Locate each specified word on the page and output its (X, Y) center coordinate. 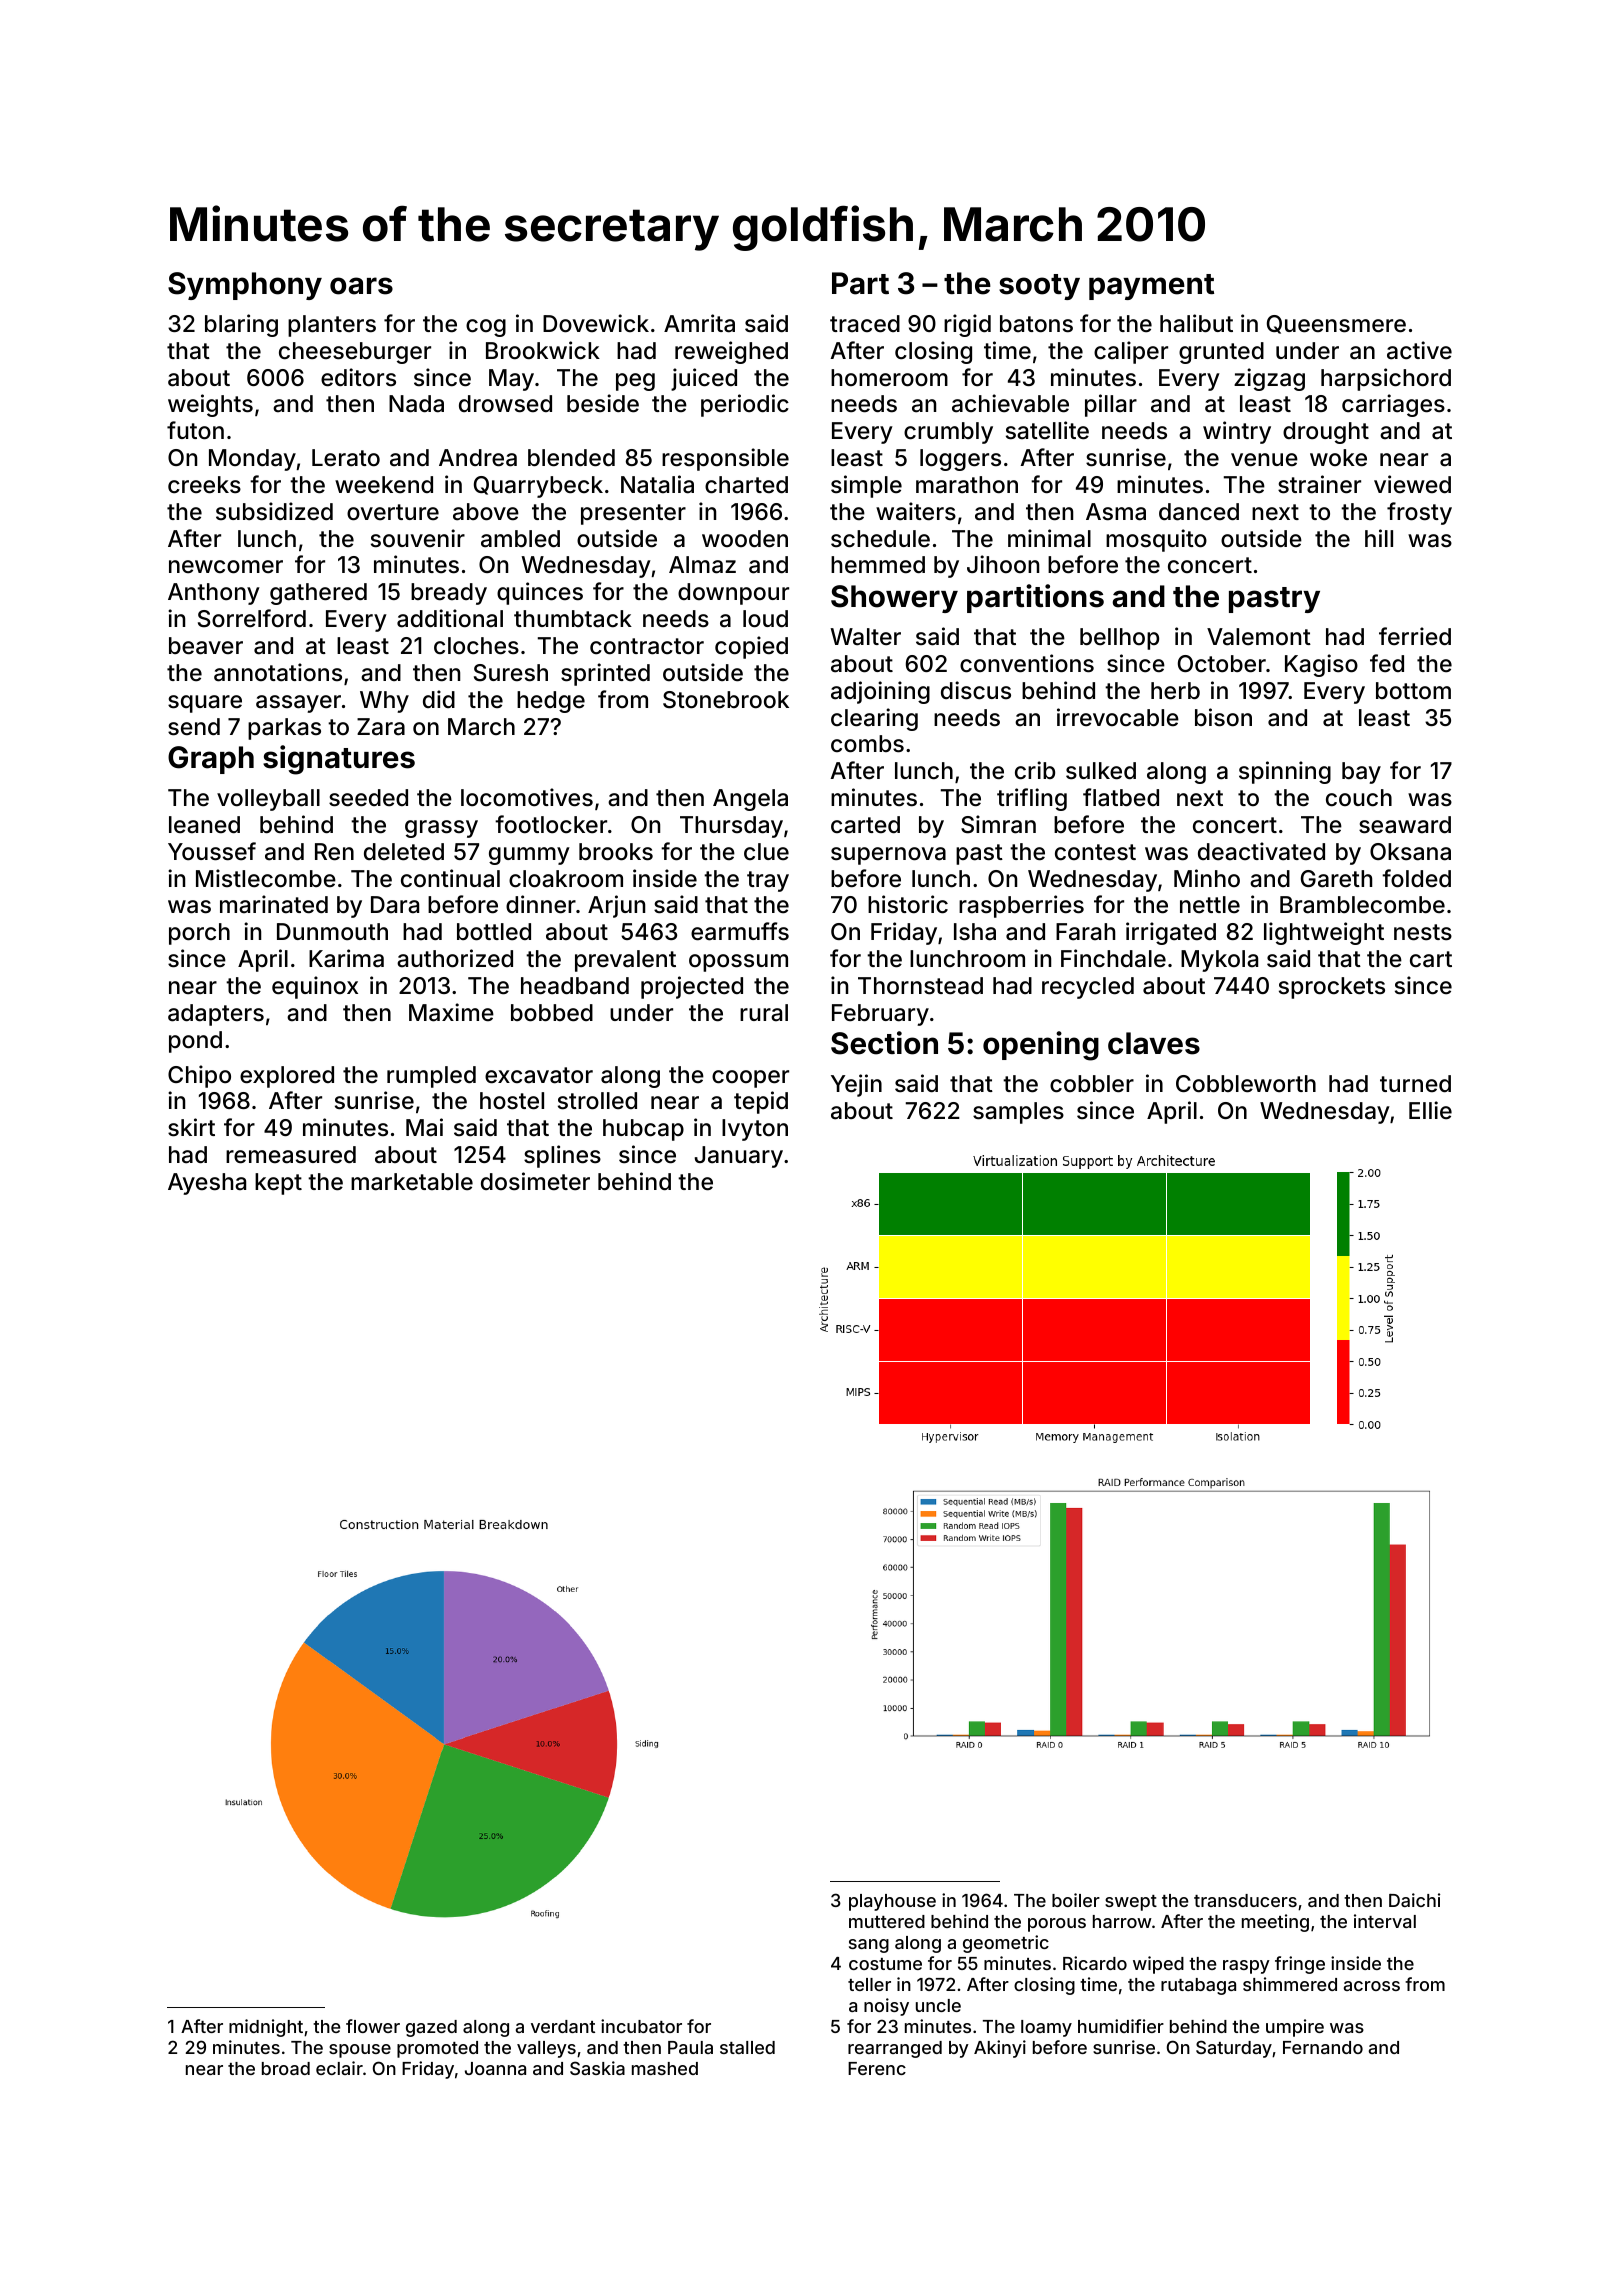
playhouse (892, 1902)
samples (1018, 1113)
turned (1415, 1083)
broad (286, 2068)
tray (768, 881)
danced (1199, 512)
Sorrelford (252, 618)
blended (571, 458)
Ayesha (207, 1184)
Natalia (657, 484)
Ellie (1430, 1110)
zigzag (1269, 379)
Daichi (1414, 1900)
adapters (216, 1015)
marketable (412, 1182)
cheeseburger (355, 353)
